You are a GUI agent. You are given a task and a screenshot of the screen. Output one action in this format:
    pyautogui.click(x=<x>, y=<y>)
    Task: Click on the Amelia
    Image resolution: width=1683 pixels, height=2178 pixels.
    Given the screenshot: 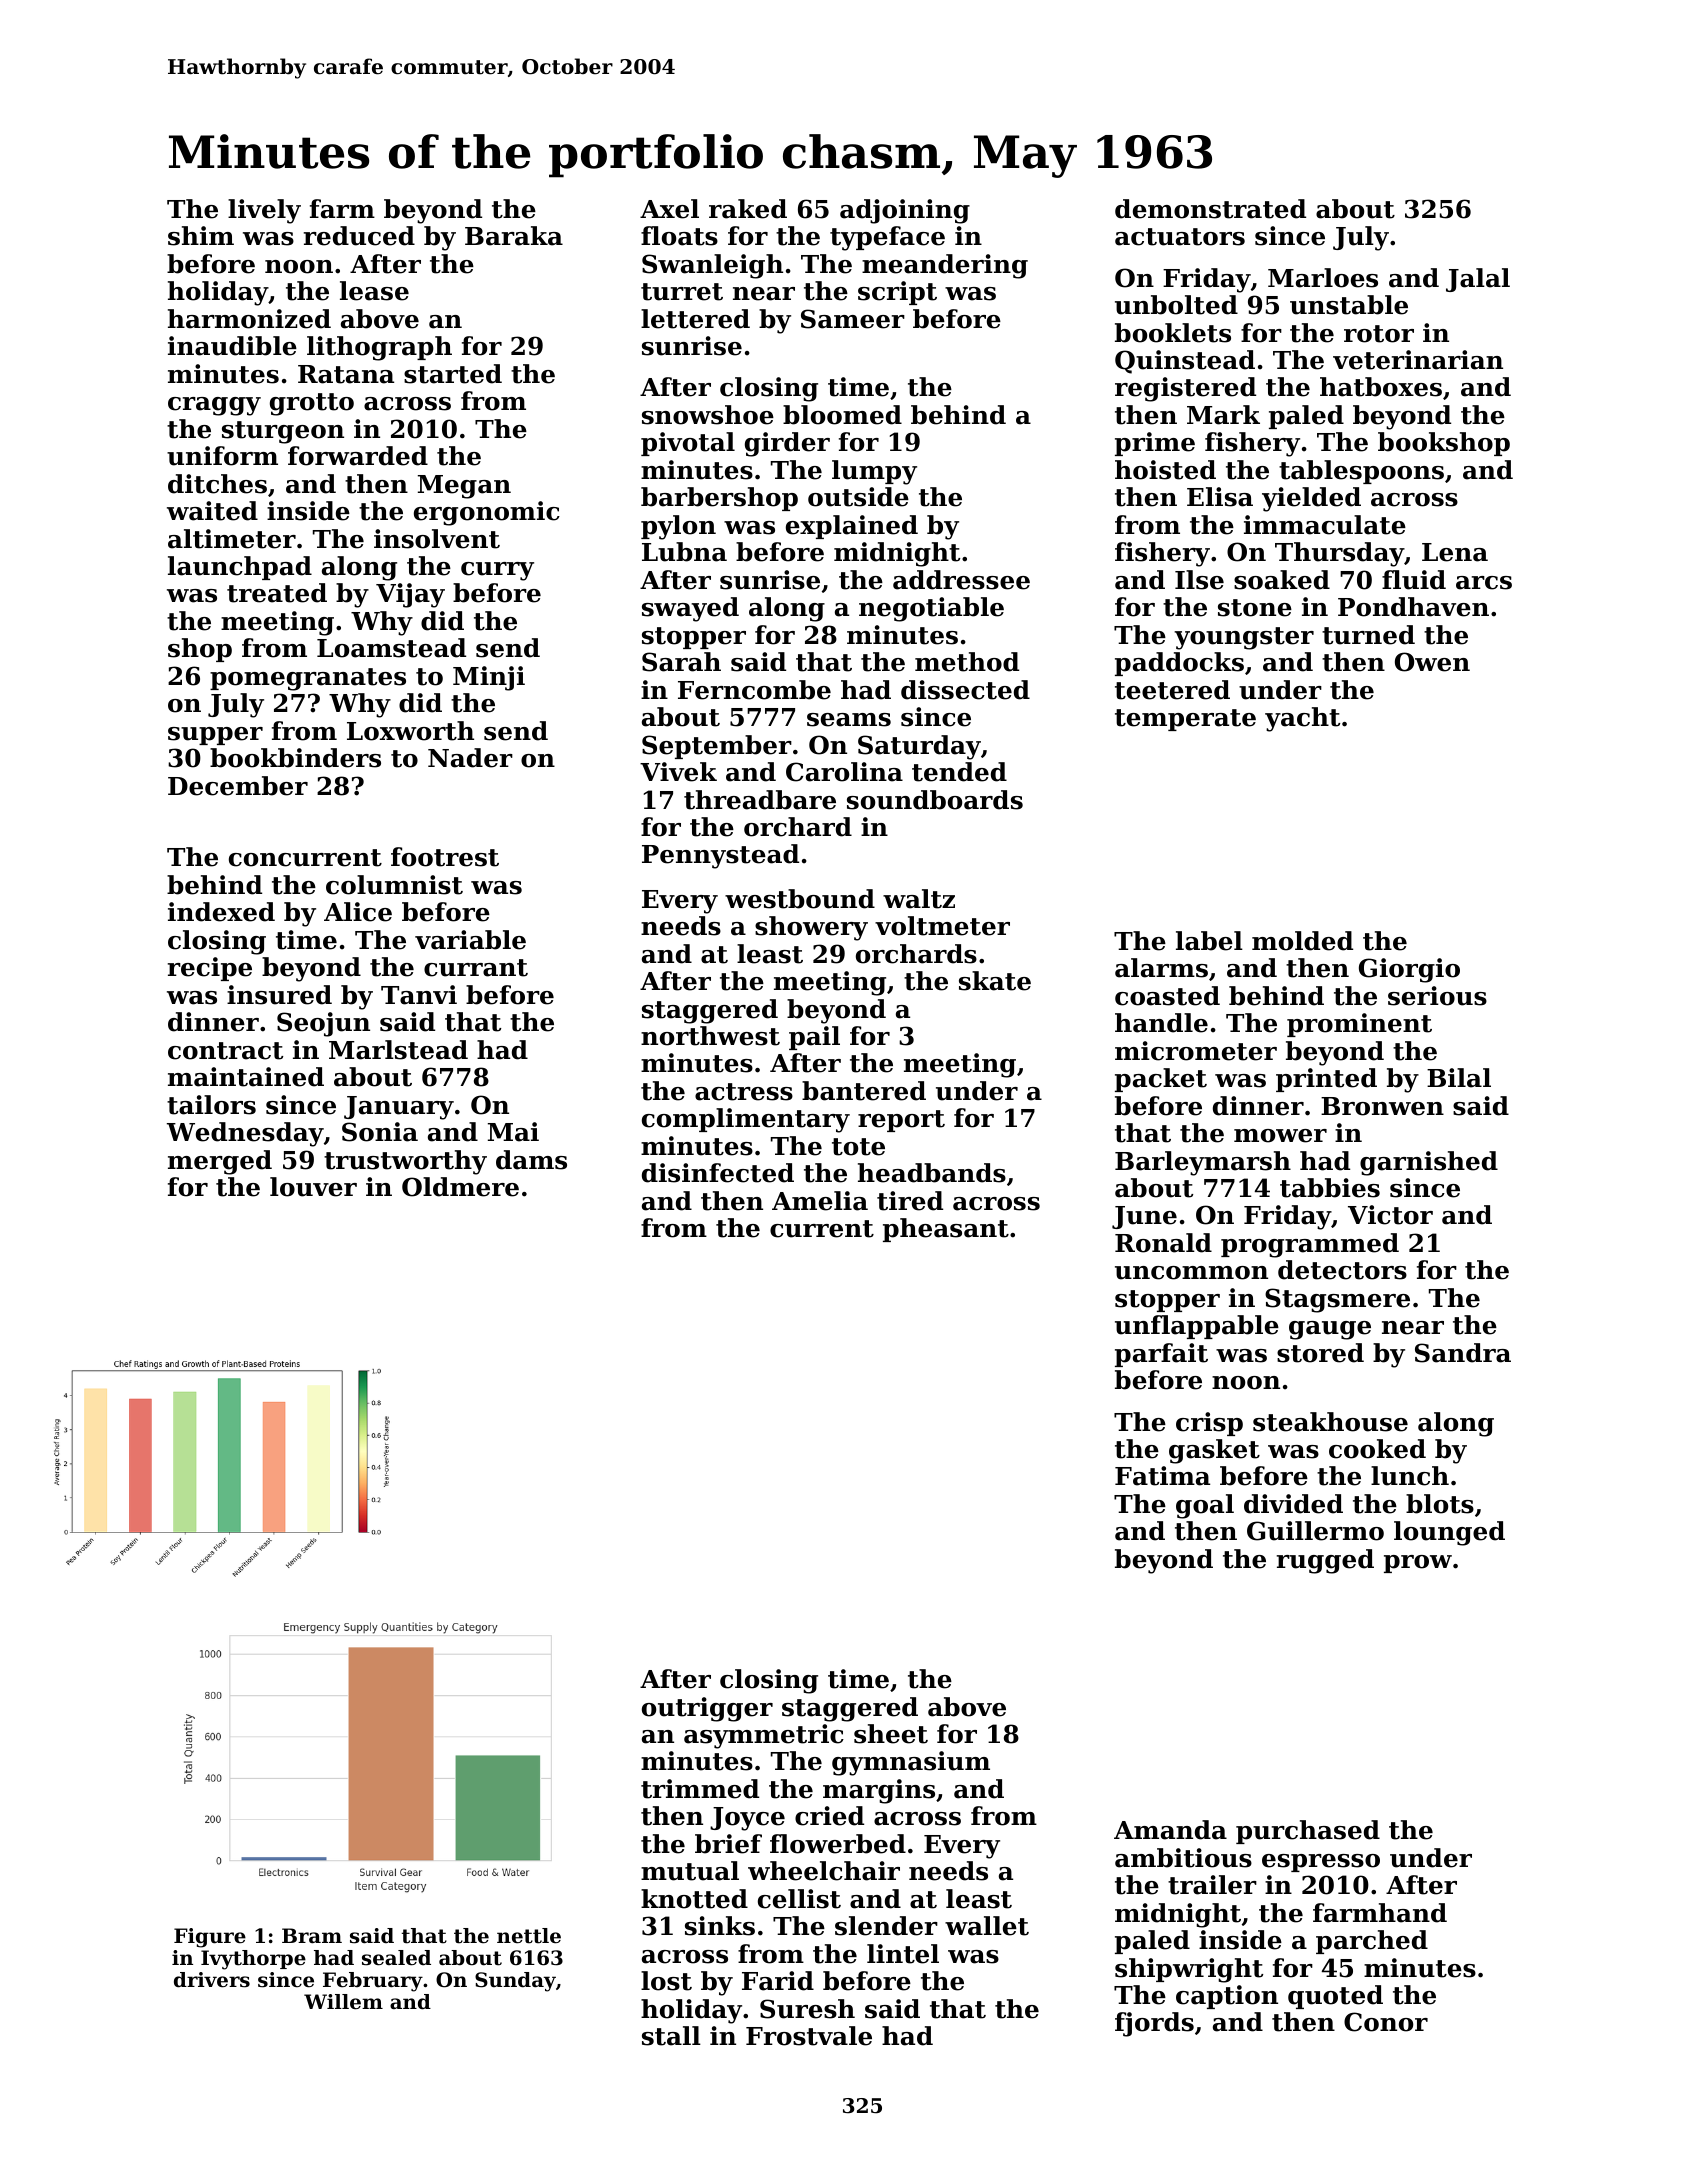 What is the action you would take?
    pyautogui.click(x=820, y=1201)
